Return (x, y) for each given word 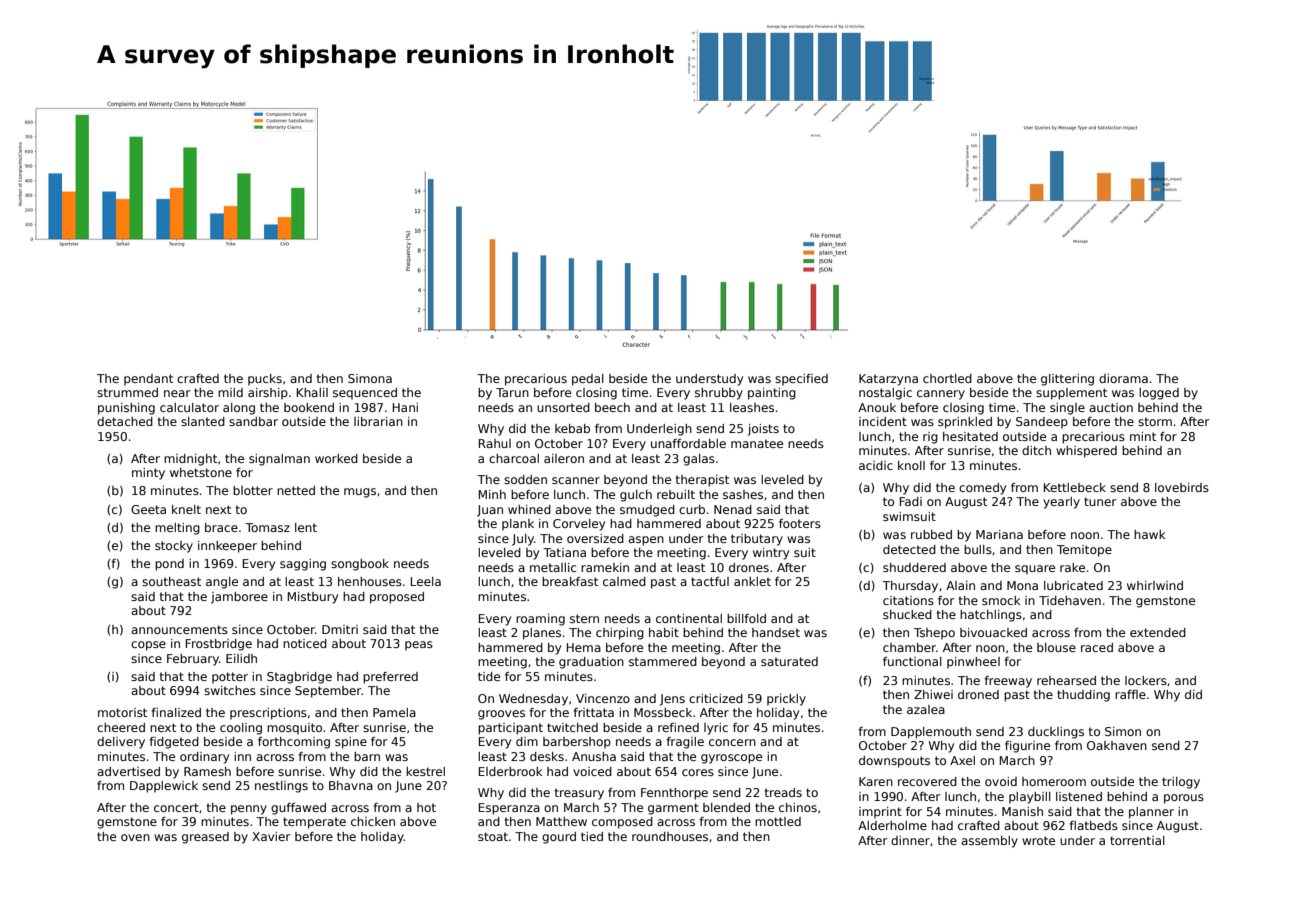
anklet (752, 581)
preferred (390, 678)
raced (1097, 647)
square (1035, 570)
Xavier (271, 836)
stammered (663, 661)
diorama (1123, 378)
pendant (148, 380)
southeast (171, 581)
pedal (588, 380)
